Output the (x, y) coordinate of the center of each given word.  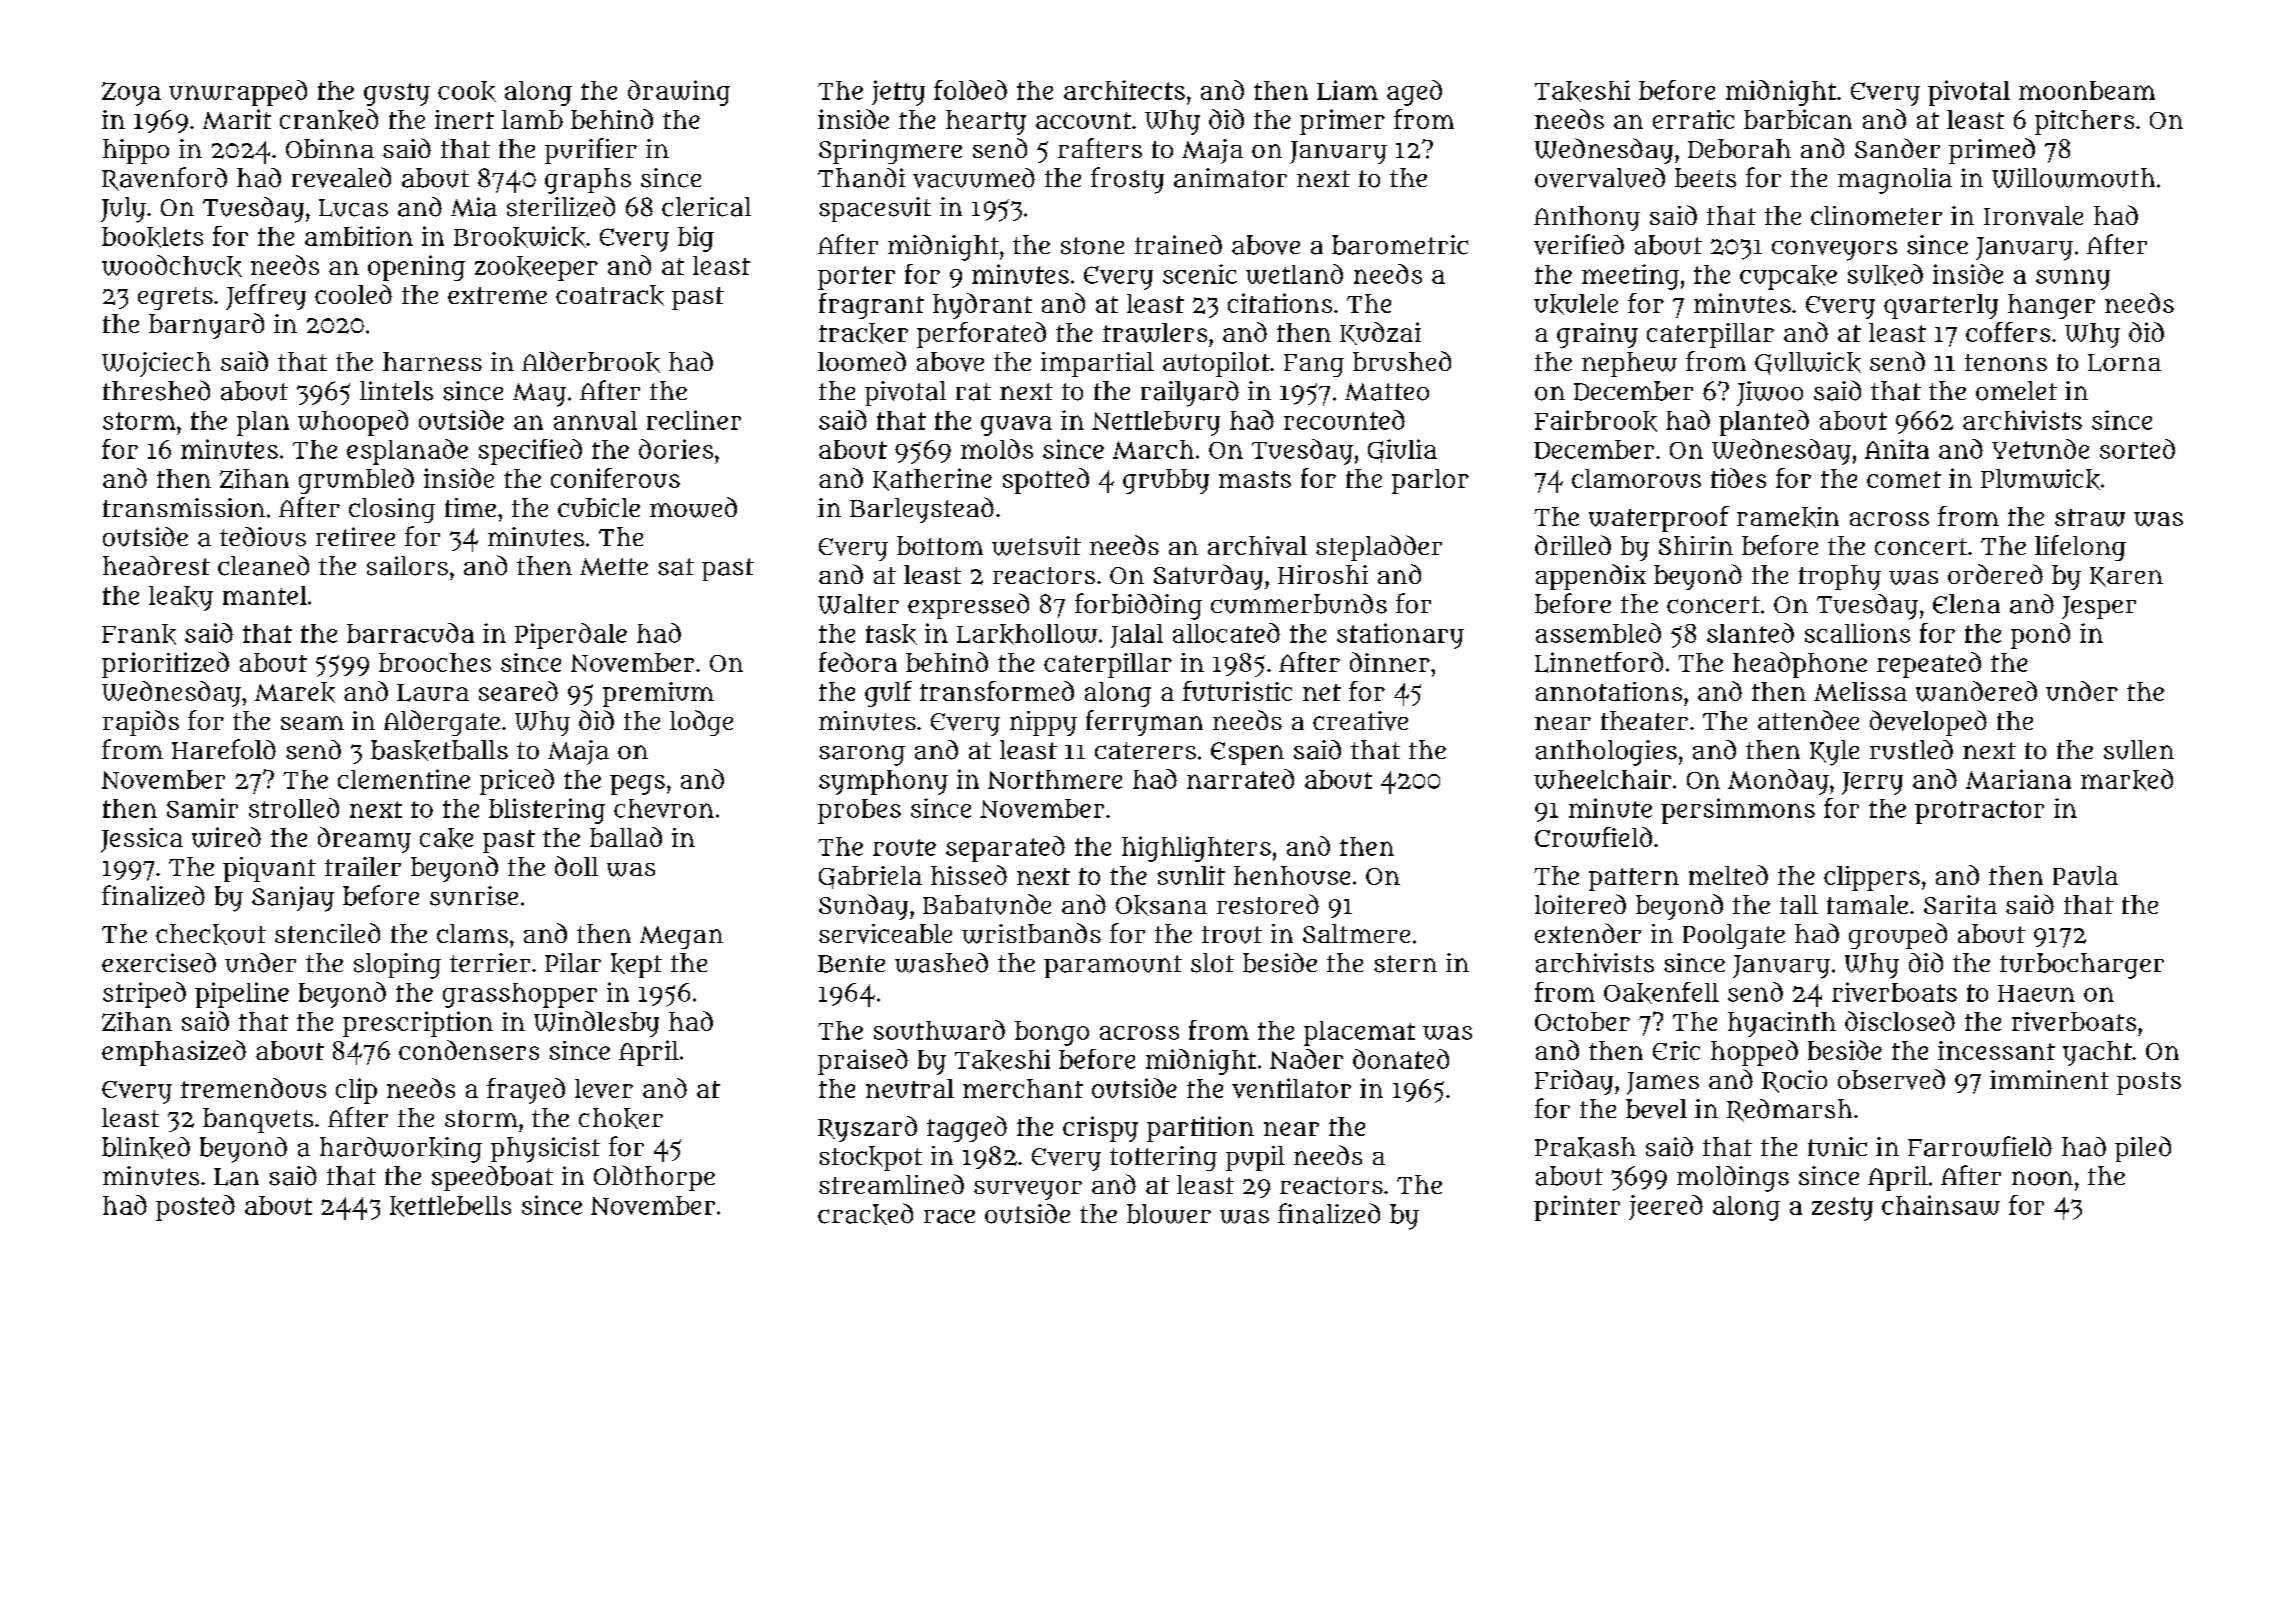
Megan (681, 937)
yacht (2097, 1053)
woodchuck (172, 266)
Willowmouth (2073, 178)
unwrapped (238, 93)
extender (1588, 933)
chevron (664, 808)
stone (1092, 246)
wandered (1976, 691)
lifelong (2080, 548)
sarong (862, 755)
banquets (258, 1120)
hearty (986, 122)
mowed (693, 507)
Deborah (1739, 148)
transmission (184, 507)
